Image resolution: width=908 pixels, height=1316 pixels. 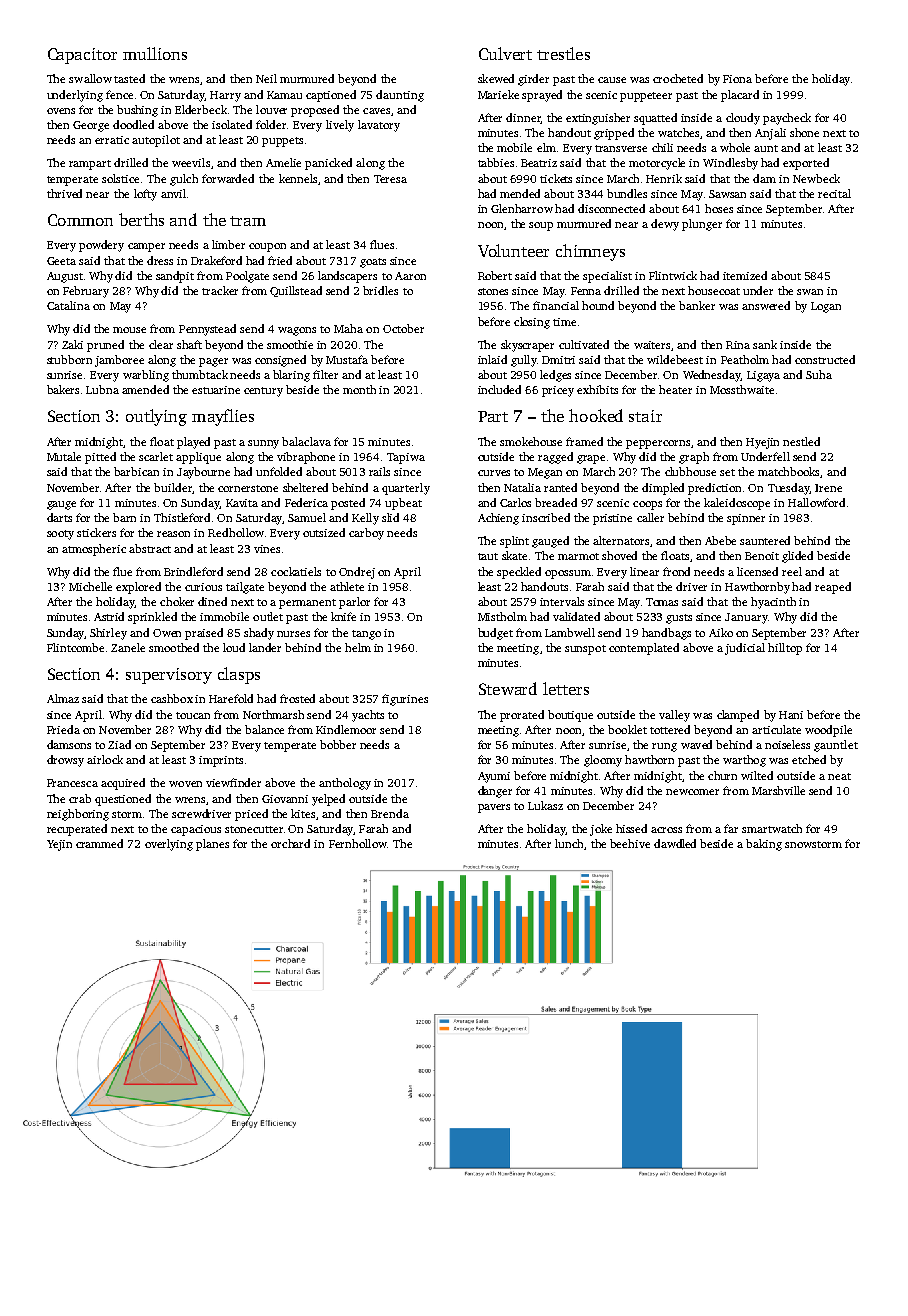 I want to click on Mossthwaite, so click(x=742, y=389).
